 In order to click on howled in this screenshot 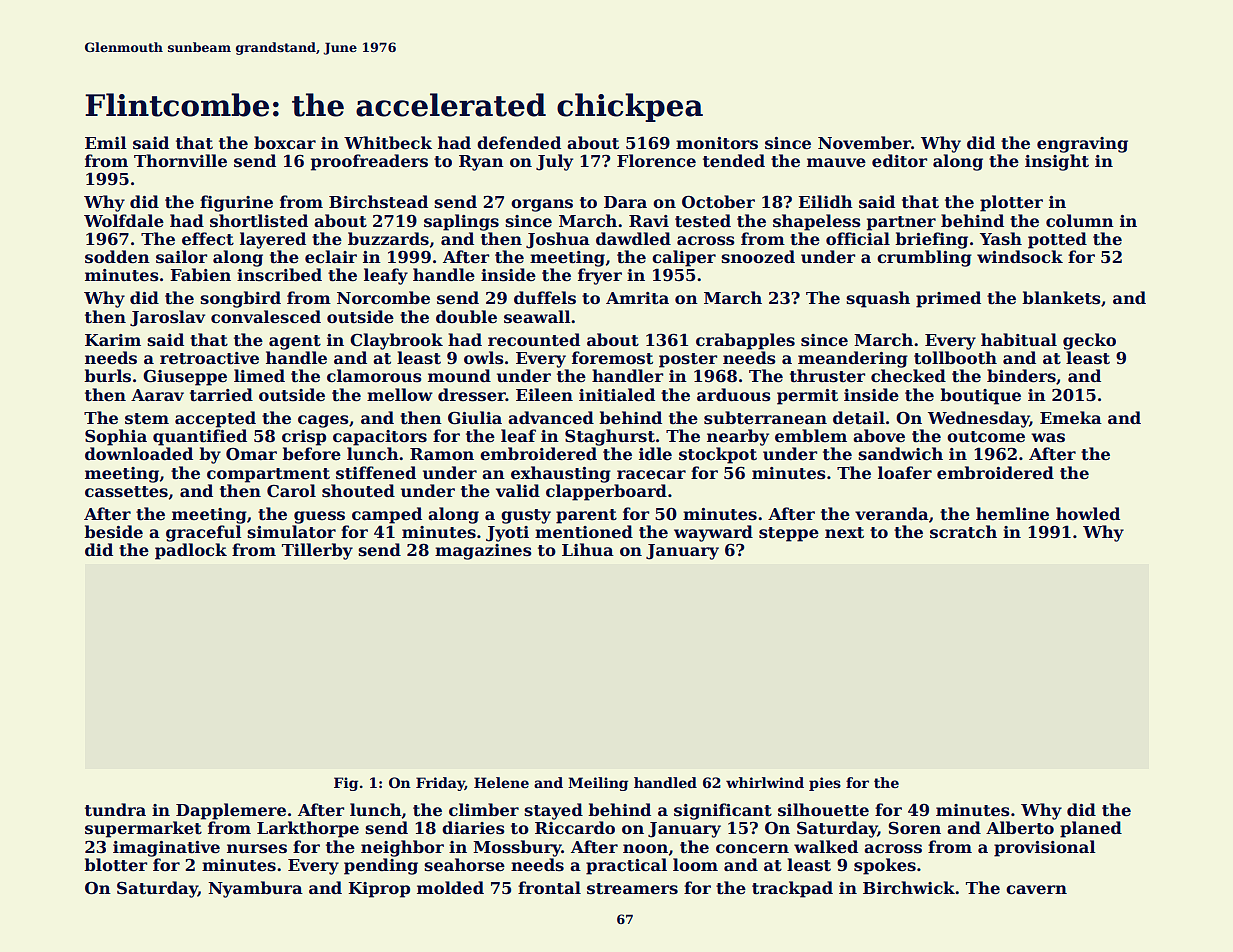, I will do `click(1088, 514)`.
